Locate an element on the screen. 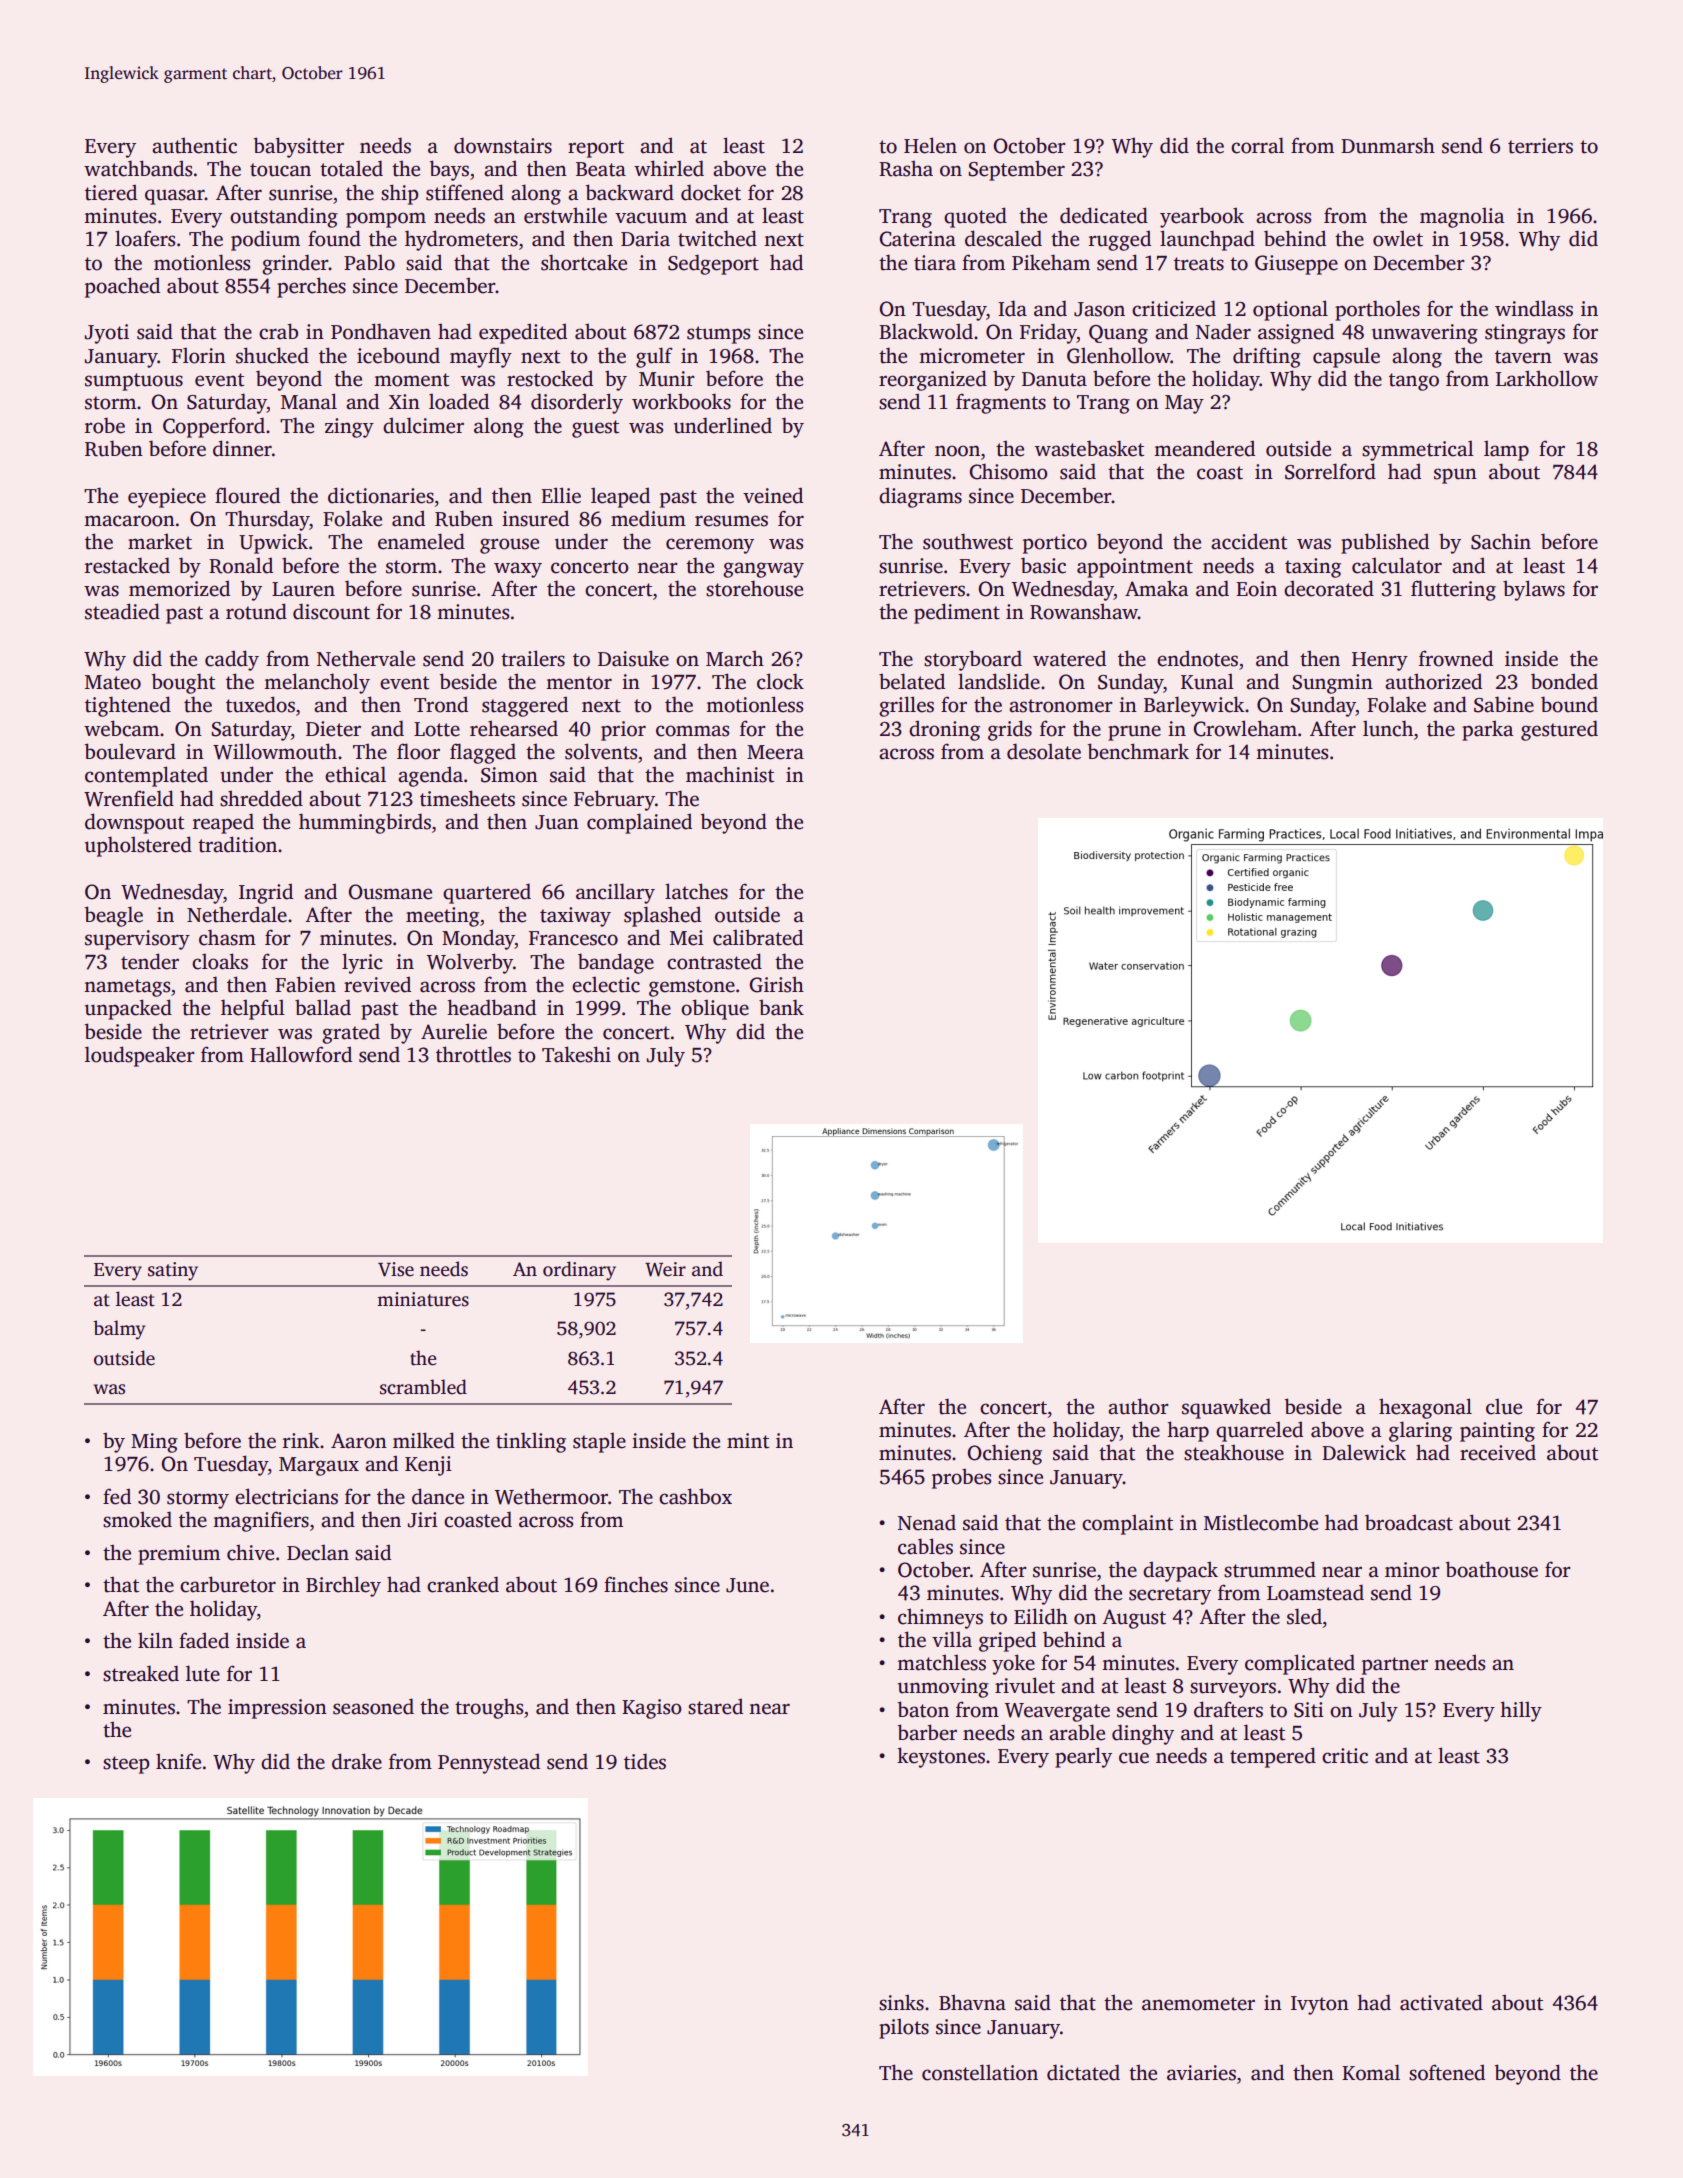 This screenshot has height=2178, width=1683. babysitter is located at coordinates (299, 147).
